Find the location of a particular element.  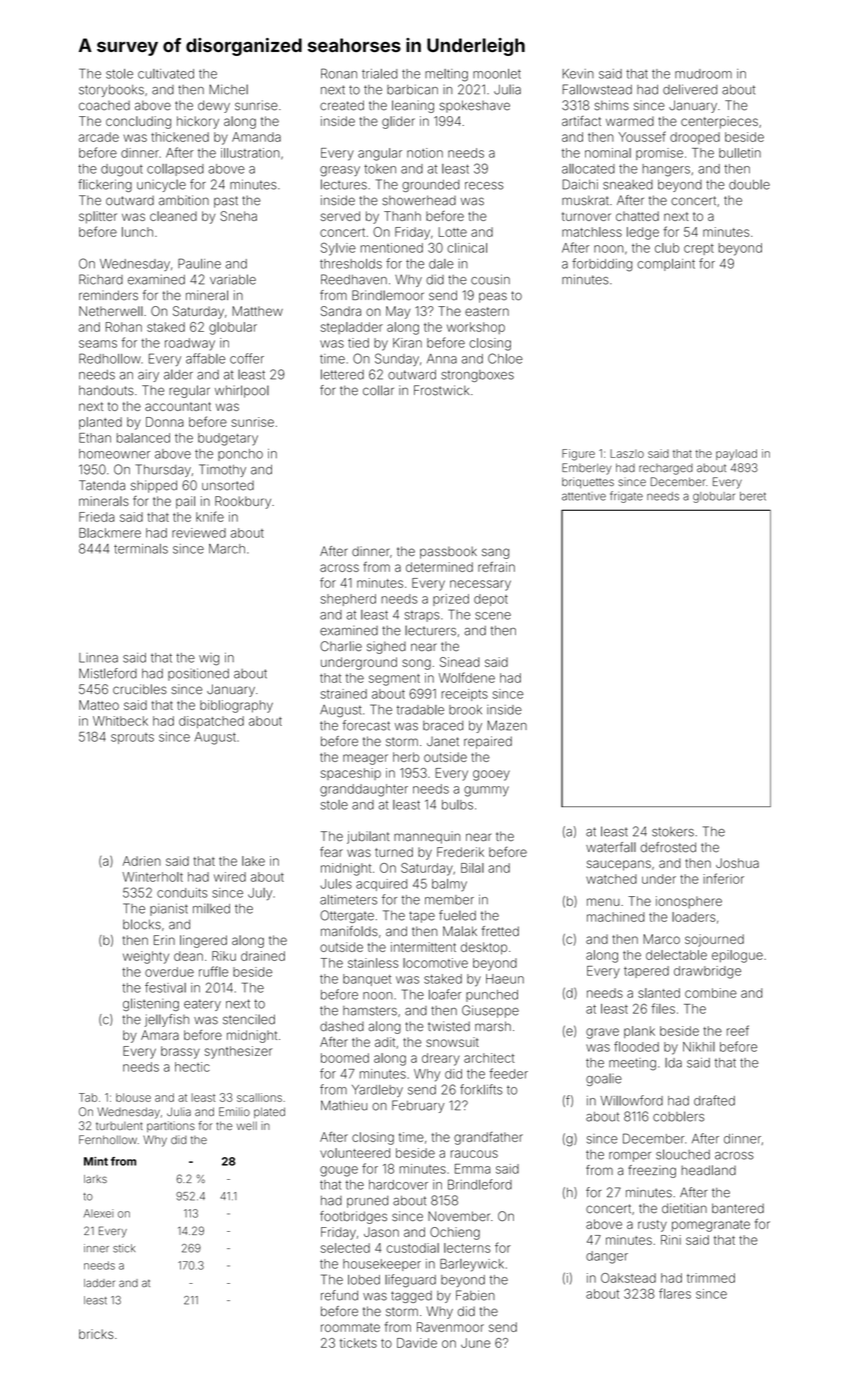

mudroom is located at coordinates (703, 74).
